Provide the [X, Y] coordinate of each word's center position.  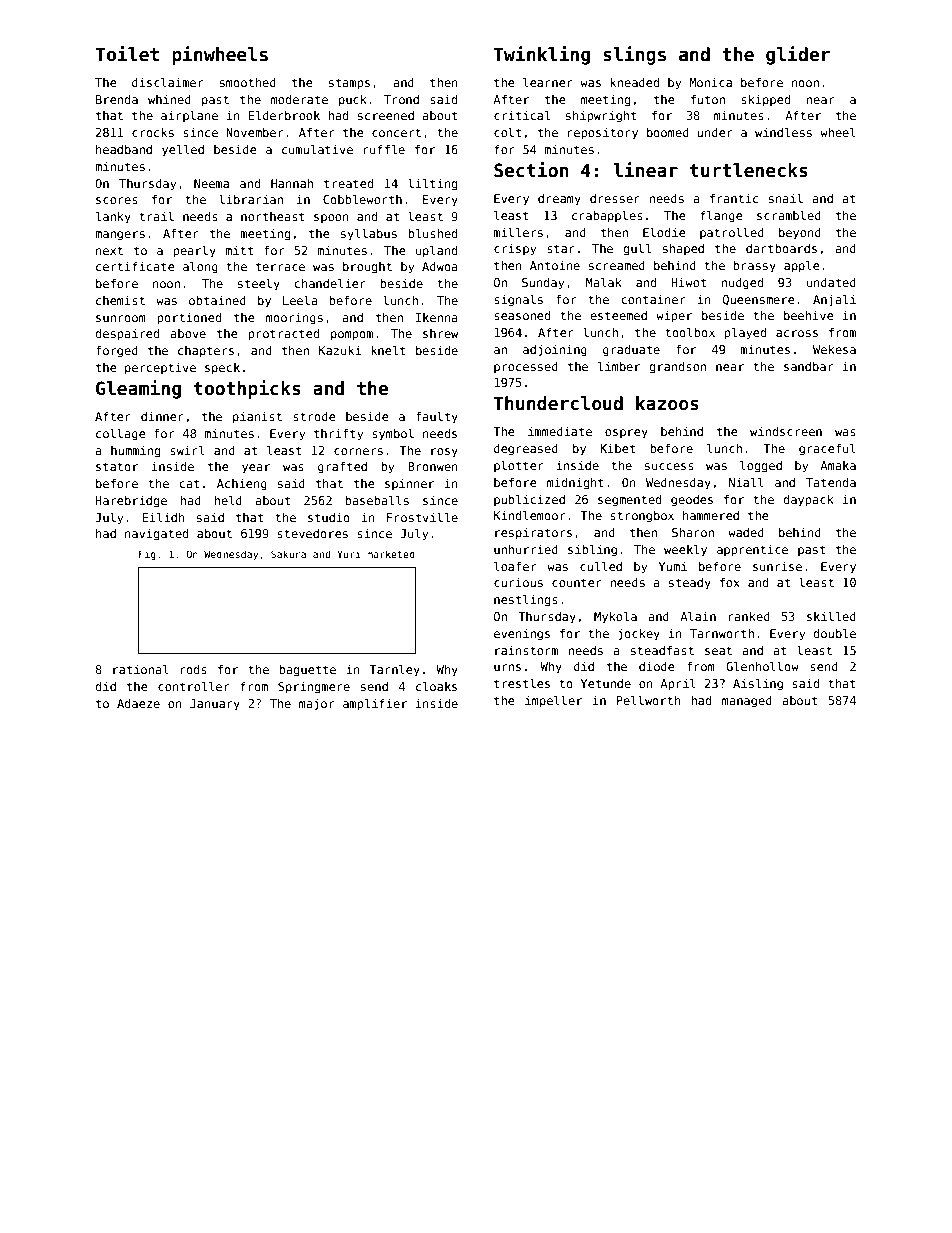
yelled [183, 150]
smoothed [248, 82]
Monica [710, 82]
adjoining [555, 351]
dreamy [559, 200]
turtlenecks [749, 170]
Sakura [288, 554]
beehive [809, 315]
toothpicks [247, 389]
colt [507, 132]
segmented [629, 501]
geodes [692, 501]
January [215, 705]
